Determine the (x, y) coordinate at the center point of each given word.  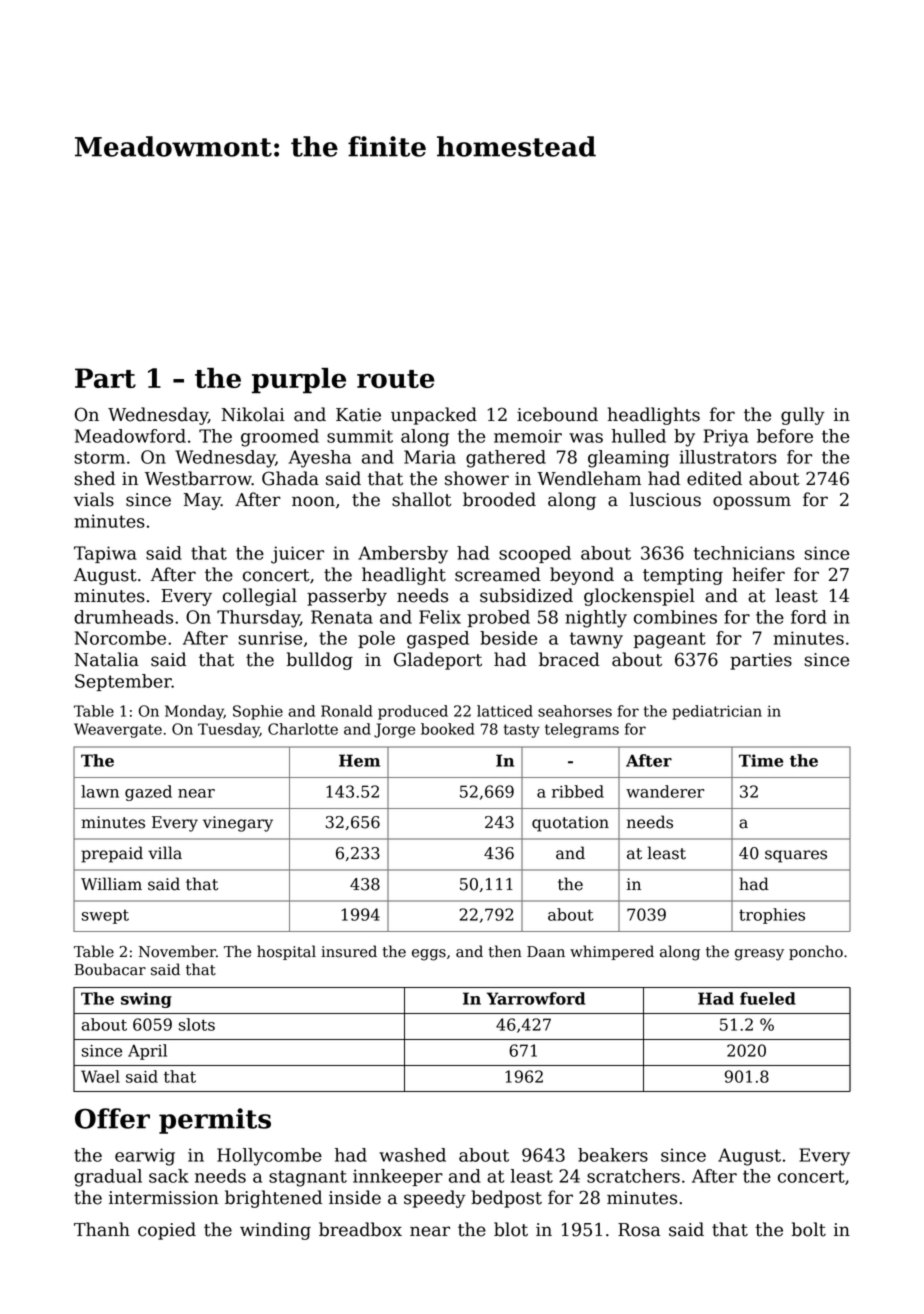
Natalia (106, 659)
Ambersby (403, 555)
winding (275, 1231)
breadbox (360, 1229)
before (785, 436)
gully (803, 416)
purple (299, 381)
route (396, 379)
